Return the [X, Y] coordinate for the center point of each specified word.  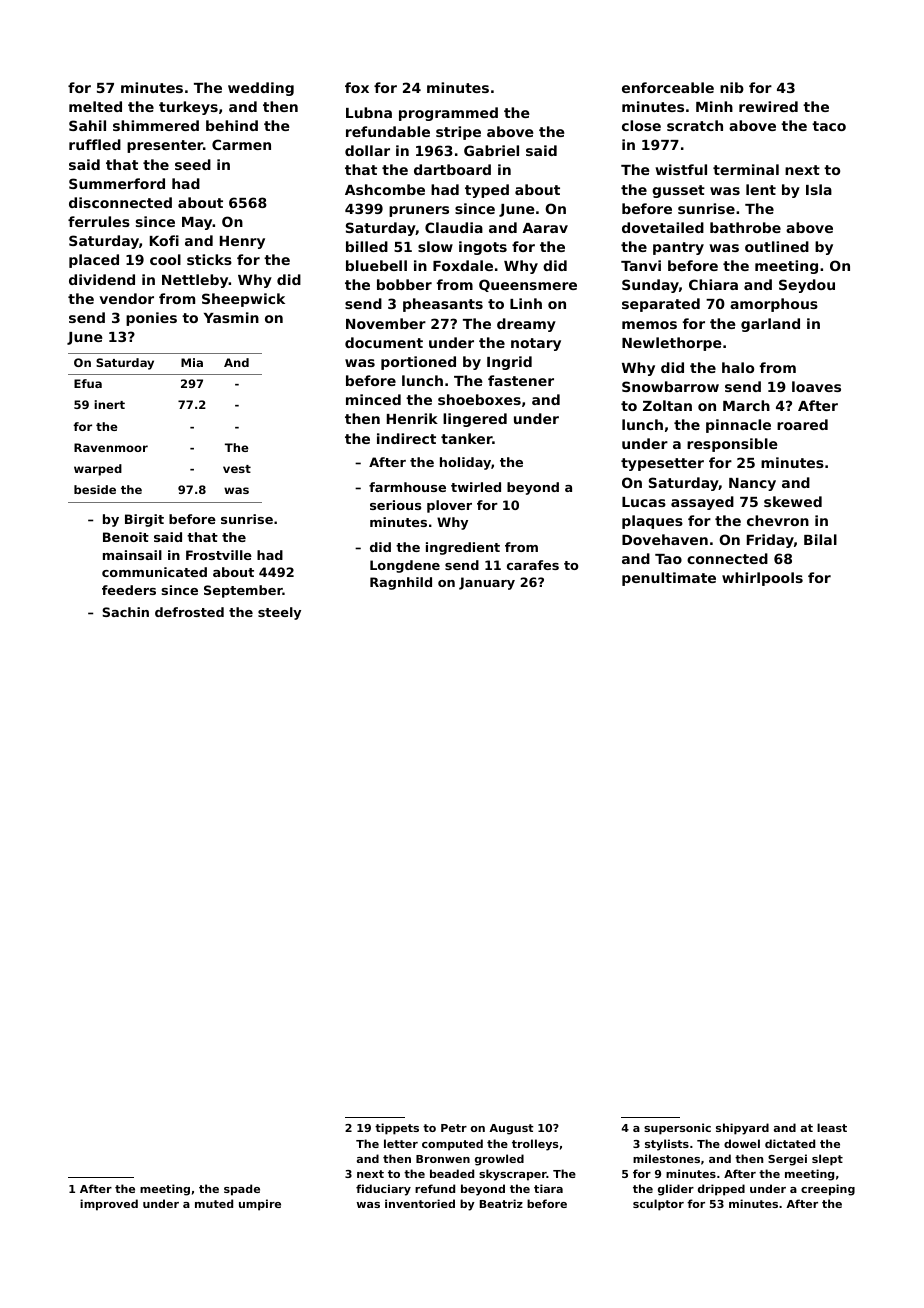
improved [109, 1205]
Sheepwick [243, 300]
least [832, 1127]
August [511, 1129]
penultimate [669, 579]
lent [761, 189]
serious [395, 505]
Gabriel [491, 150]
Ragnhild [401, 583]
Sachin [125, 612]
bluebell [376, 265]
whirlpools [762, 579]
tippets [397, 1129]
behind [232, 125]
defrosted [189, 612]
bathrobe [745, 227]
